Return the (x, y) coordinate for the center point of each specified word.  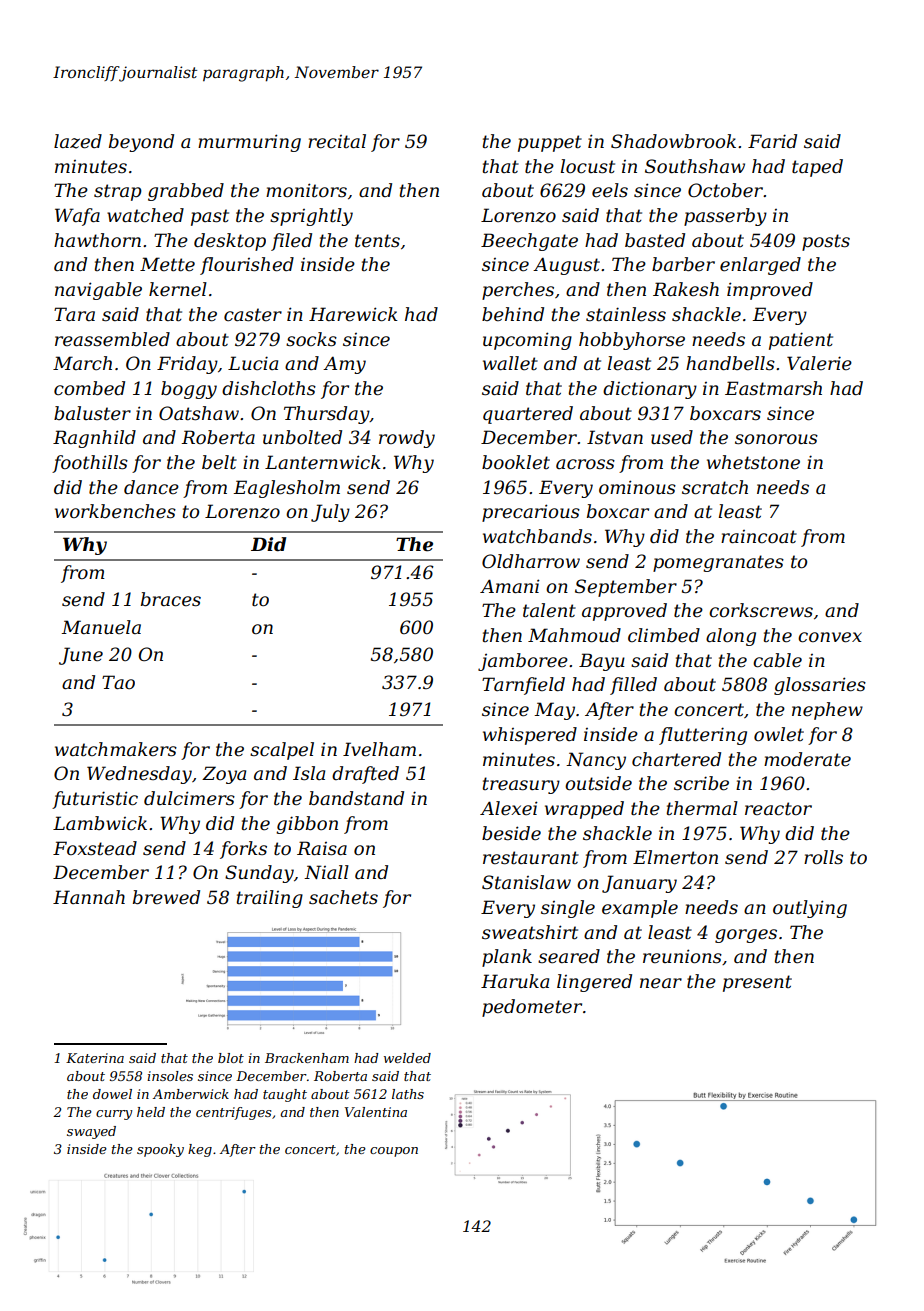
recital (337, 141)
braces (171, 599)
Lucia (253, 363)
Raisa (322, 848)
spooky (160, 1150)
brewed (166, 897)
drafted (365, 775)
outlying (810, 909)
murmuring (249, 143)
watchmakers (116, 749)
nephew (827, 711)
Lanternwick (323, 462)
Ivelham (379, 749)
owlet (779, 734)
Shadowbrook (673, 141)
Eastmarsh (773, 388)
